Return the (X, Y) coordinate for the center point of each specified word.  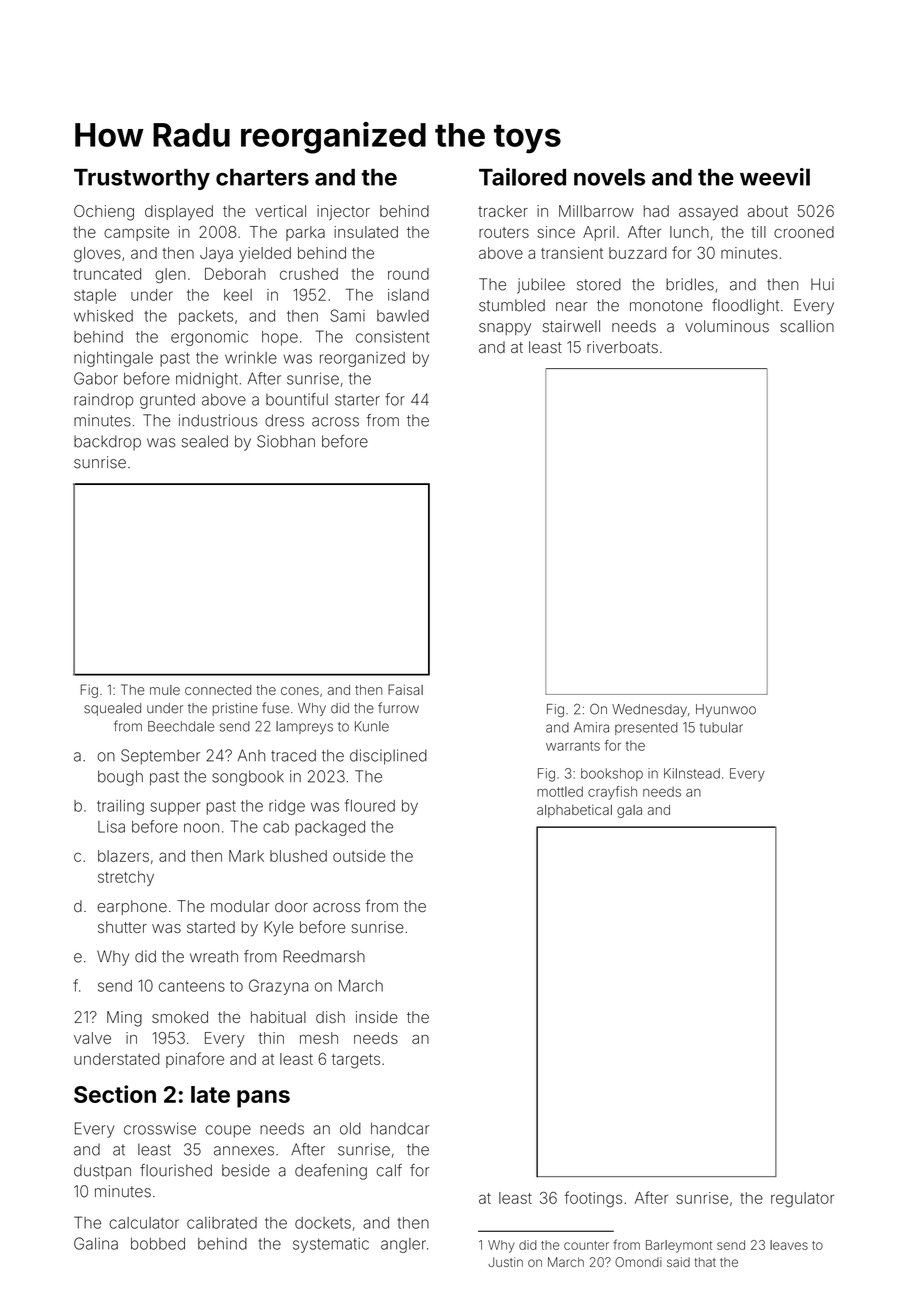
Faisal (405, 689)
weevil (775, 177)
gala (629, 811)
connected (218, 690)
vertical (280, 211)
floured (370, 805)
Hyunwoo (726, 710)
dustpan (102, 1172)
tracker (503, 211)
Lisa (111, 826)
